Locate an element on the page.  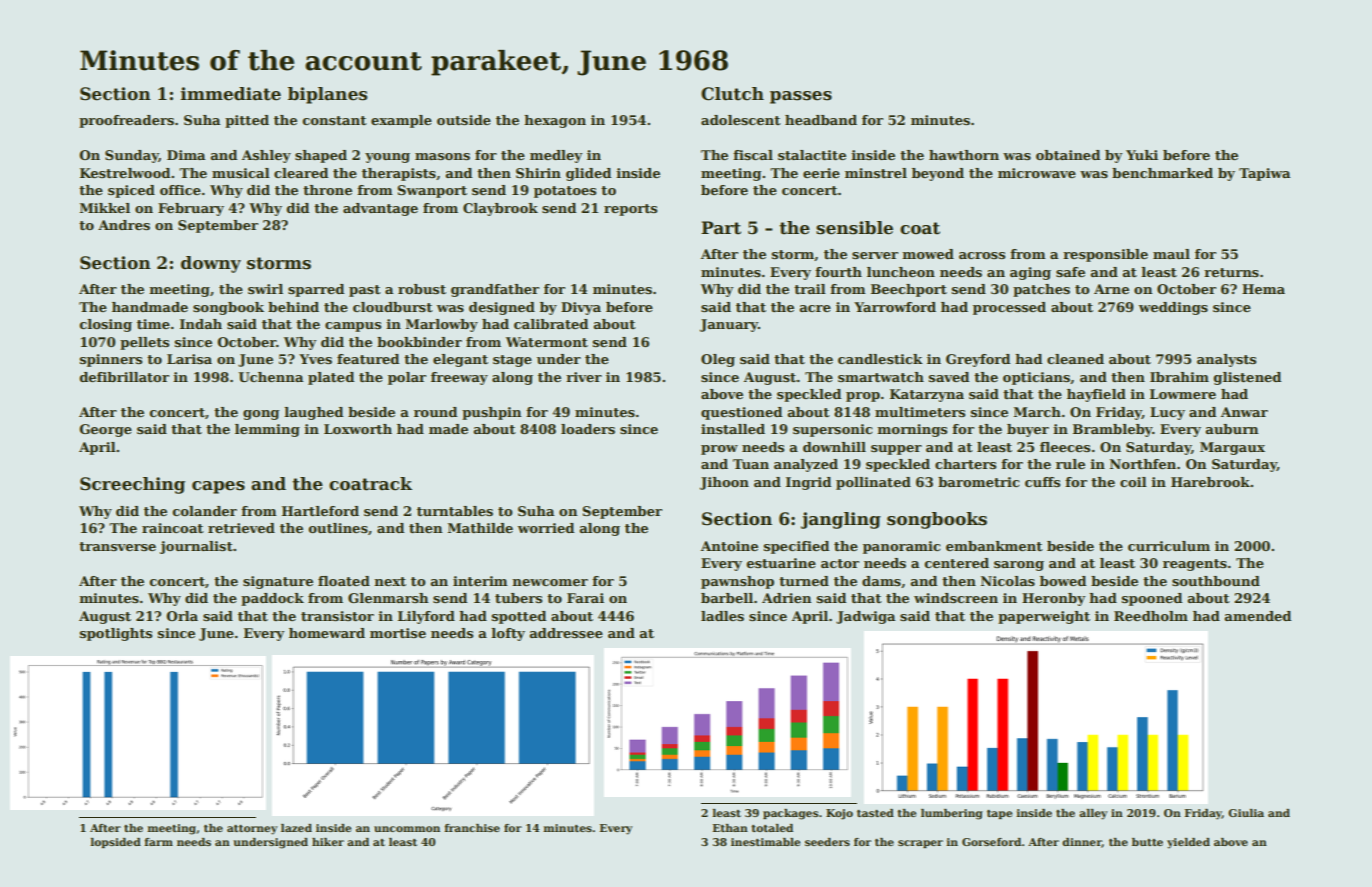
reagents is located at coordinates (1195, 565).
